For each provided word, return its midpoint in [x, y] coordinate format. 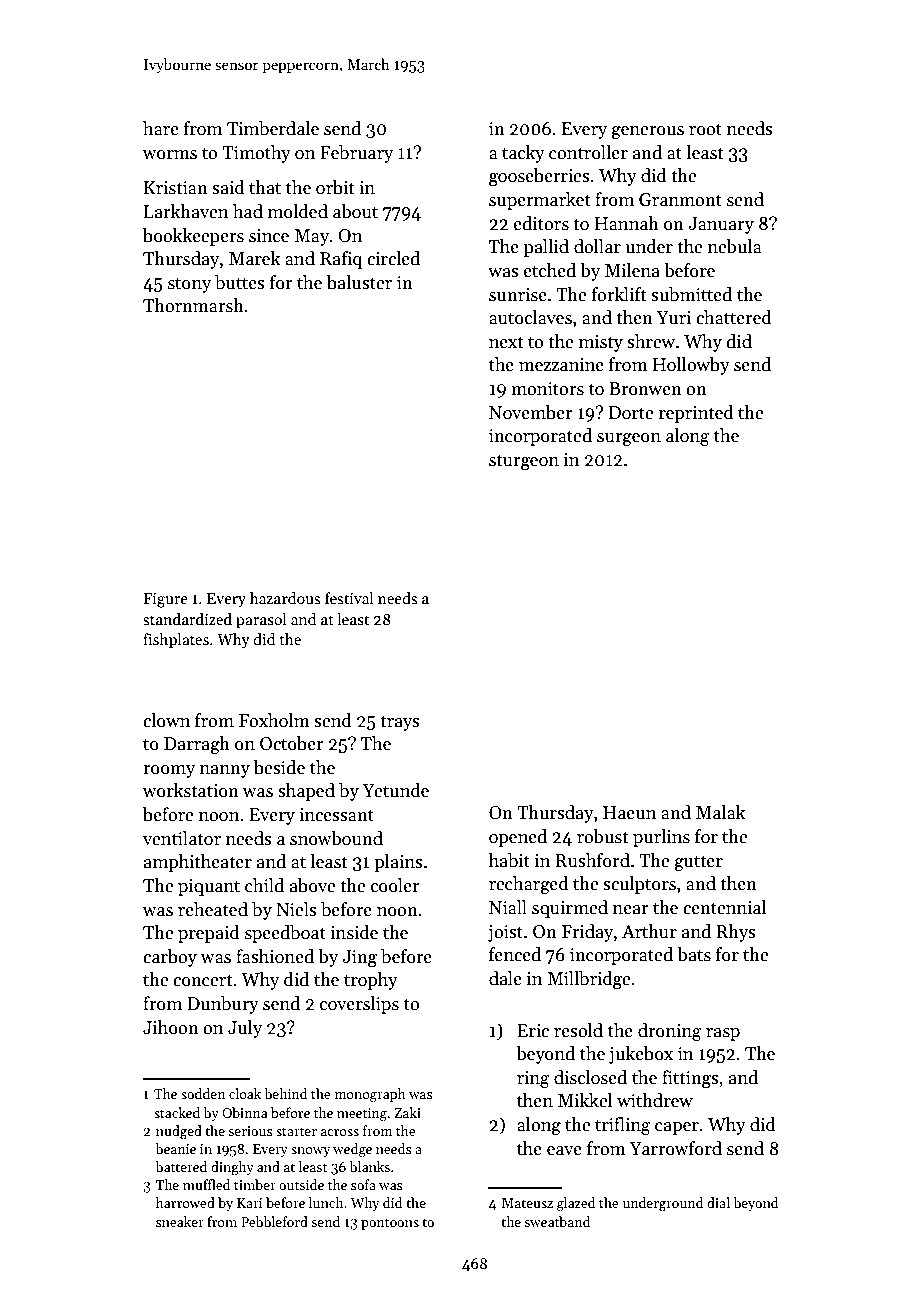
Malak [721, 812]
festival [349, 598]
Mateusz [527, 1203]
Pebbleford [274, 1221]
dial [718, 1202]
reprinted [696, 414]
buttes [240, 282]
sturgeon [524, 463]
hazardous [285, 598]
